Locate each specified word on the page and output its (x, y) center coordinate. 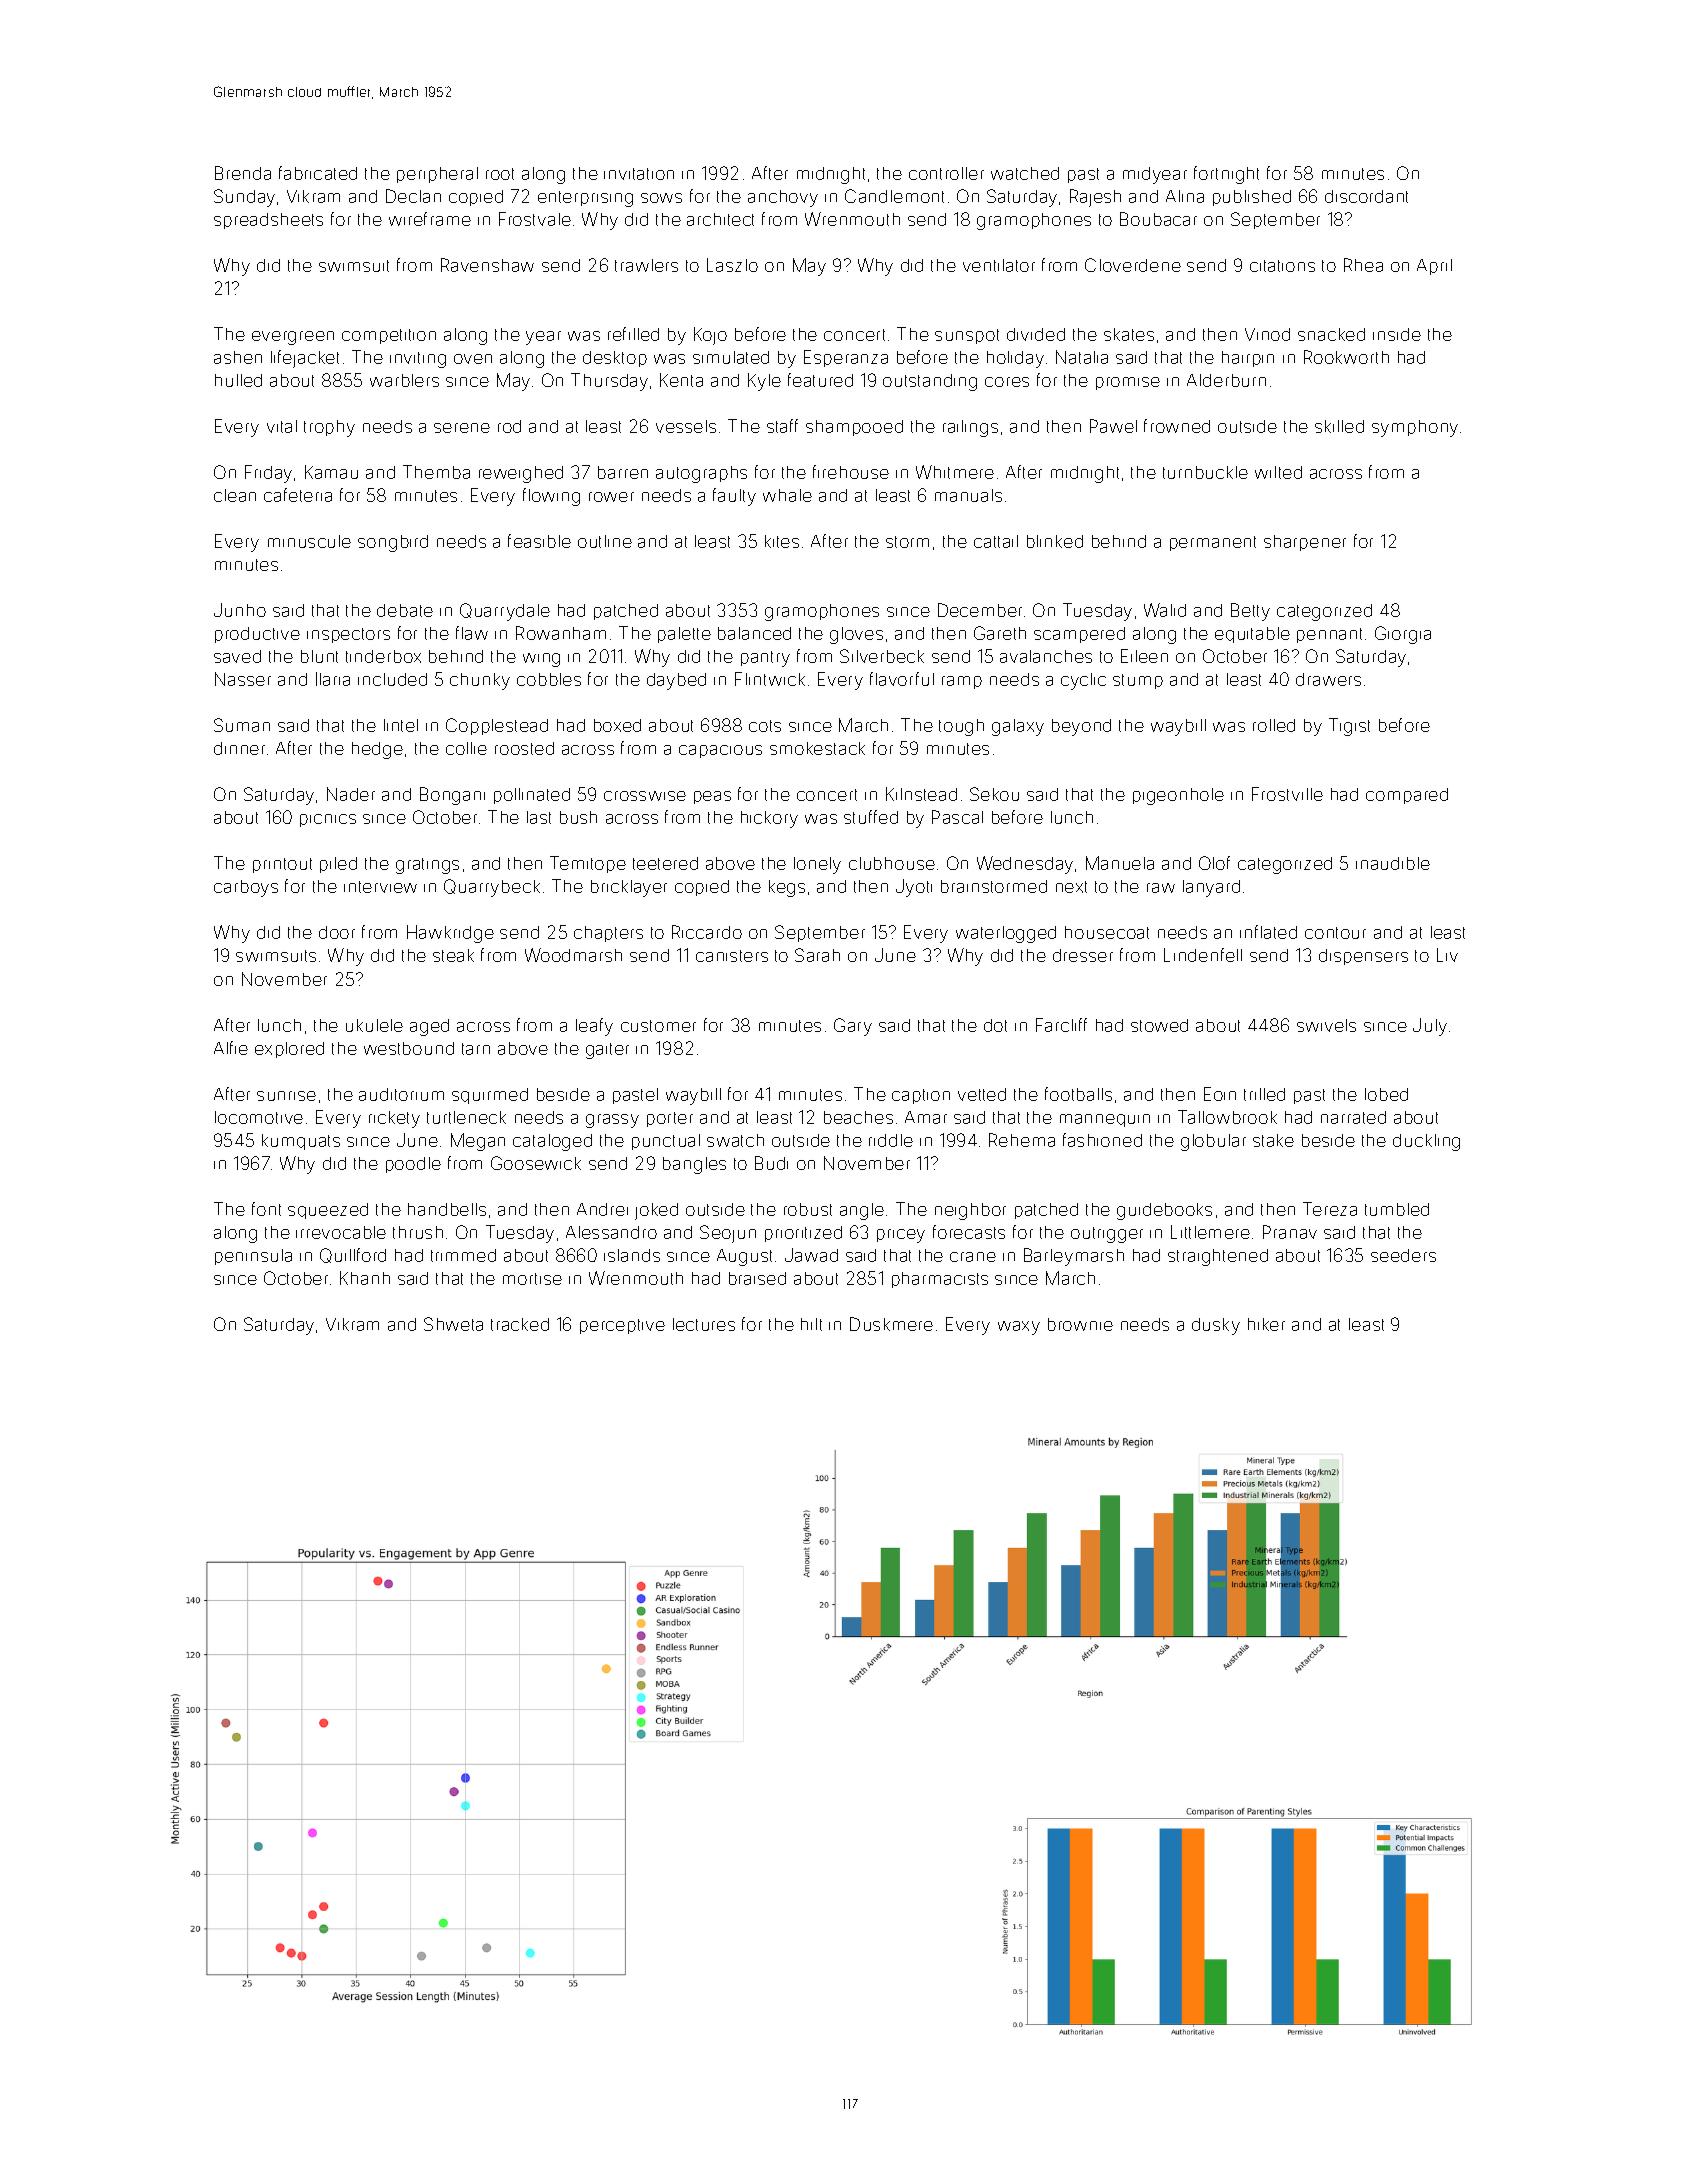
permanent (1213, 543)
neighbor (970, 1211)
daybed (676, 681)
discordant (1366, 196)
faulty (734, 497)
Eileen (1144, 656)
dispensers (1363, 957)
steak (453, 955)
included (392, 679)
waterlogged (1006, 934)
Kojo (710, 336)
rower (611, 497)
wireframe (430, 219)
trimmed (463, 1255)
